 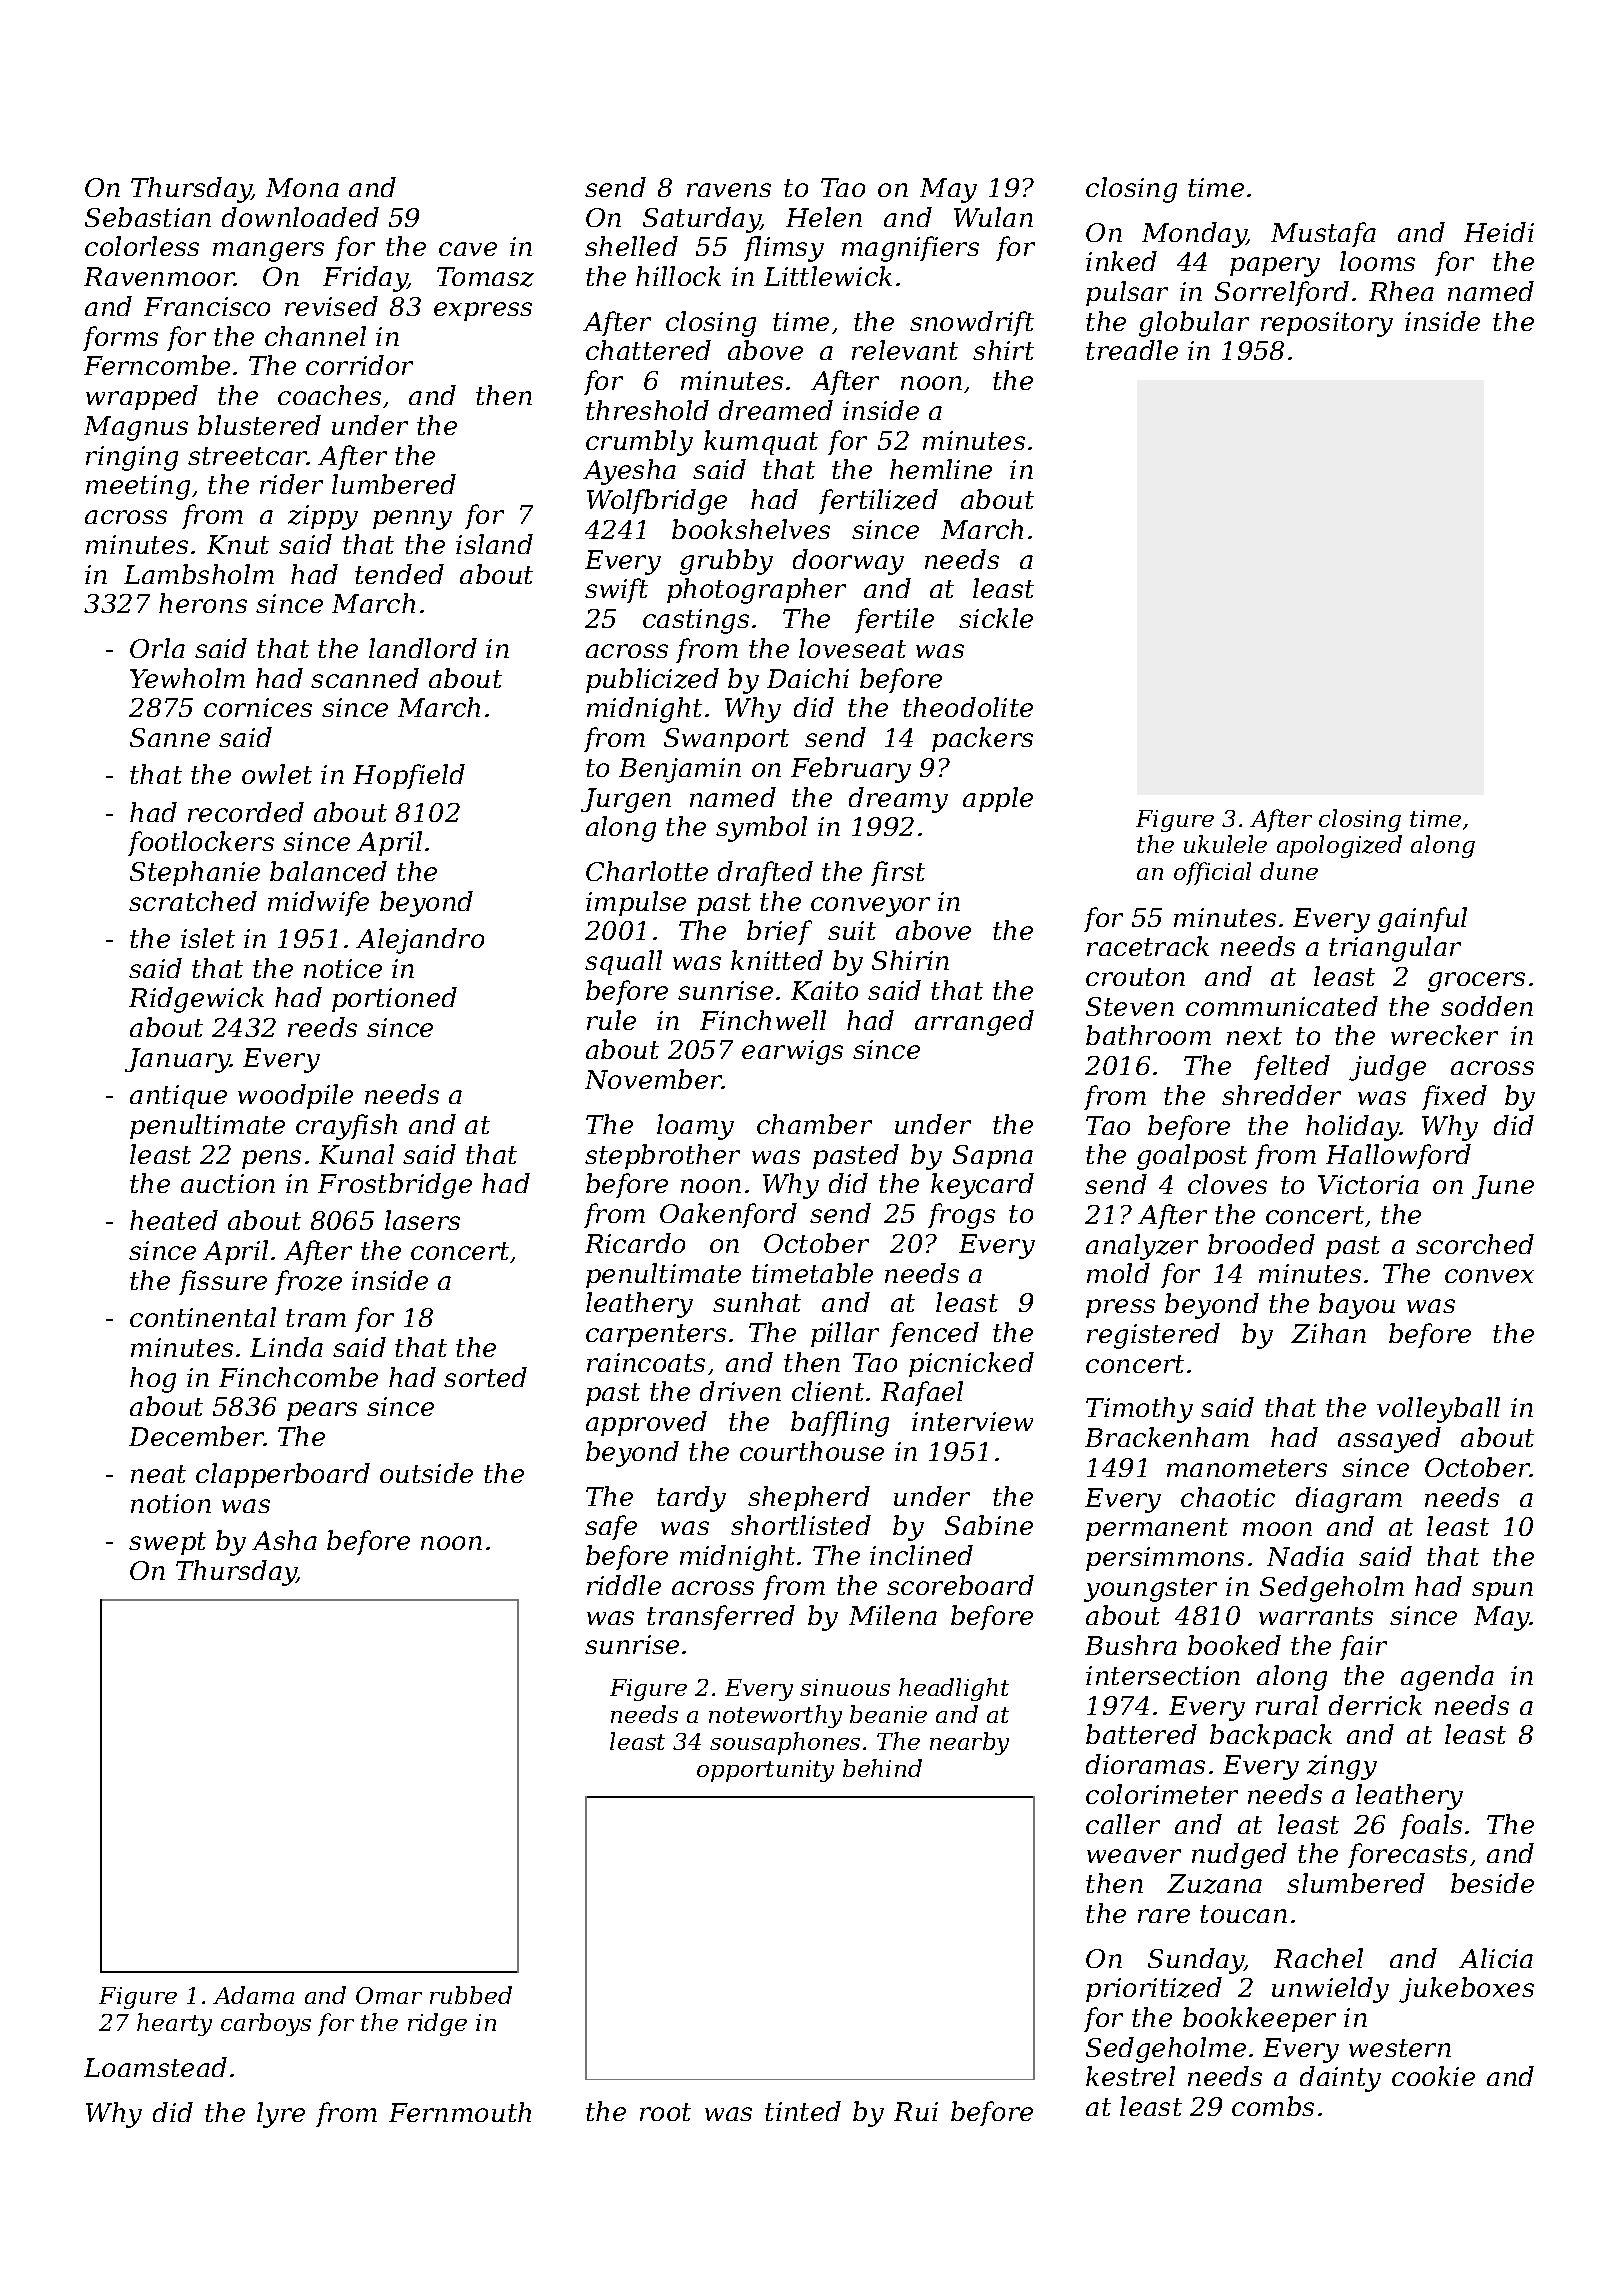 I want to click on lasers, so click(x=422, y=1220).
